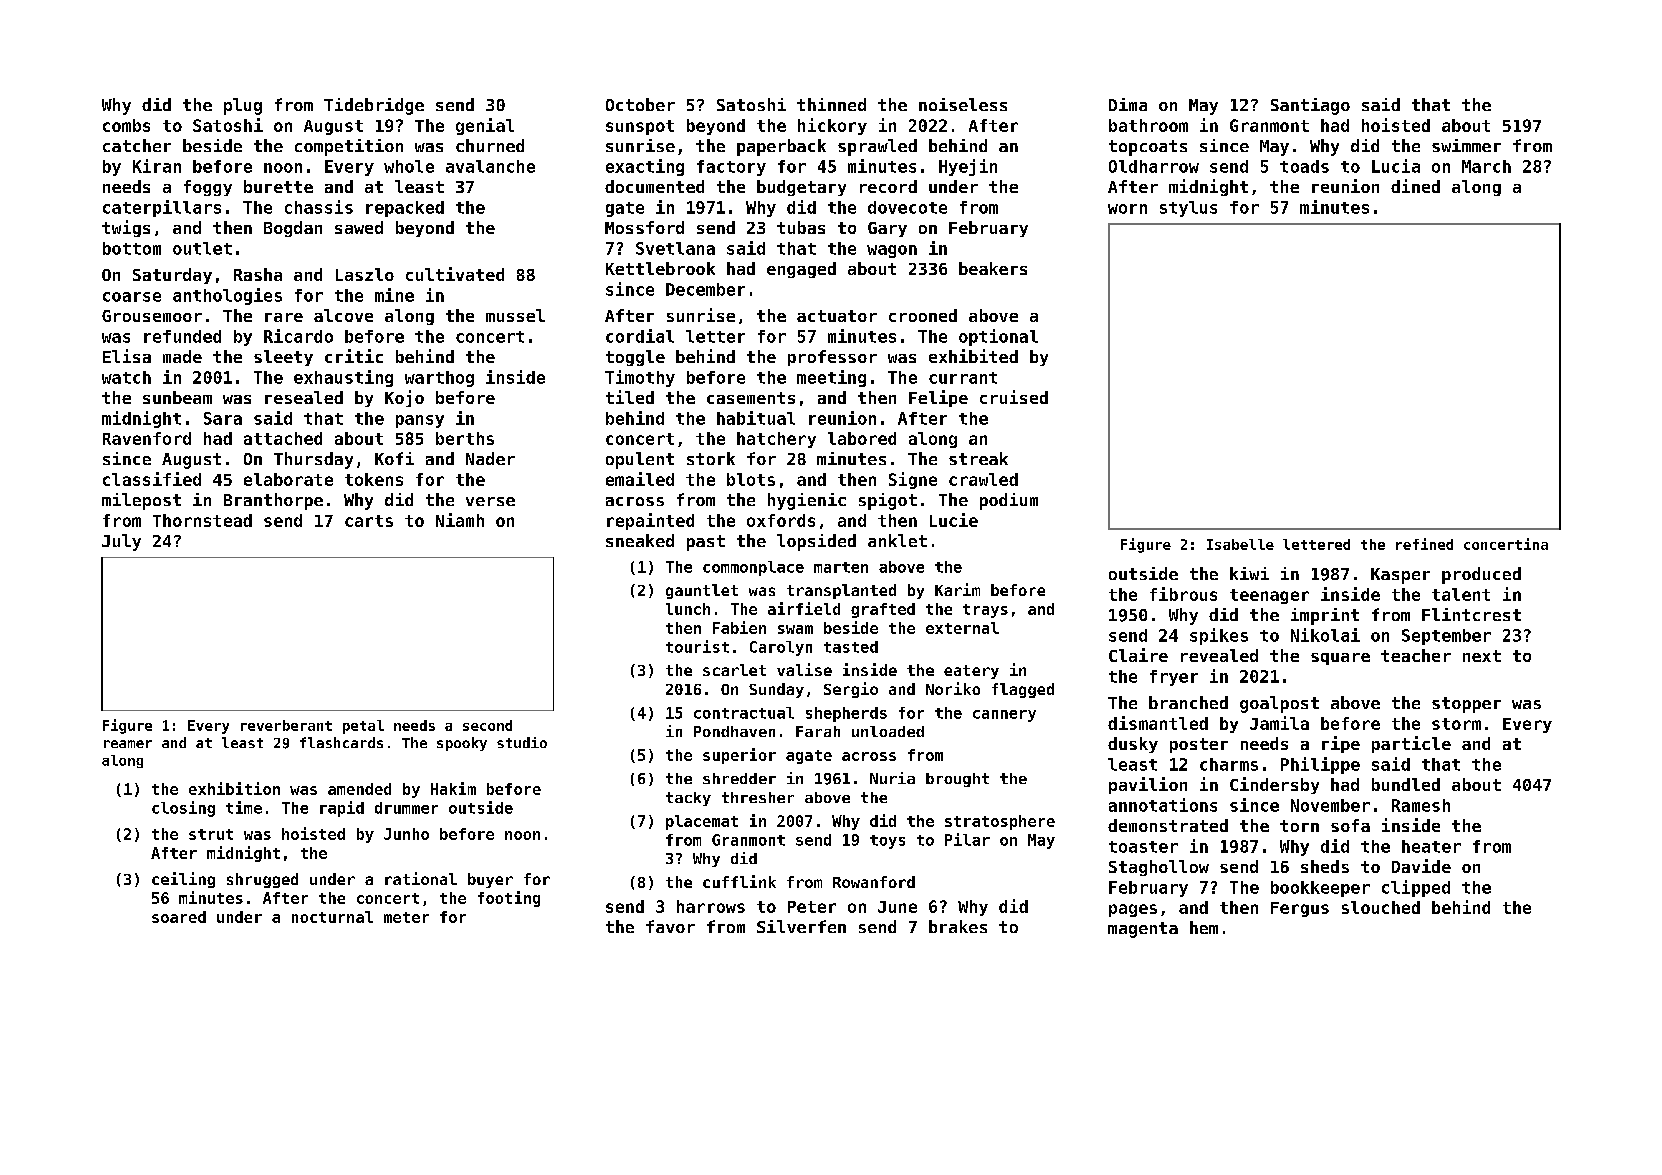 This document has width=1662, height=1175. What do you see at coordinates (283, 358) in the document?
I see `sleety` at bounding box center [283, 358].
